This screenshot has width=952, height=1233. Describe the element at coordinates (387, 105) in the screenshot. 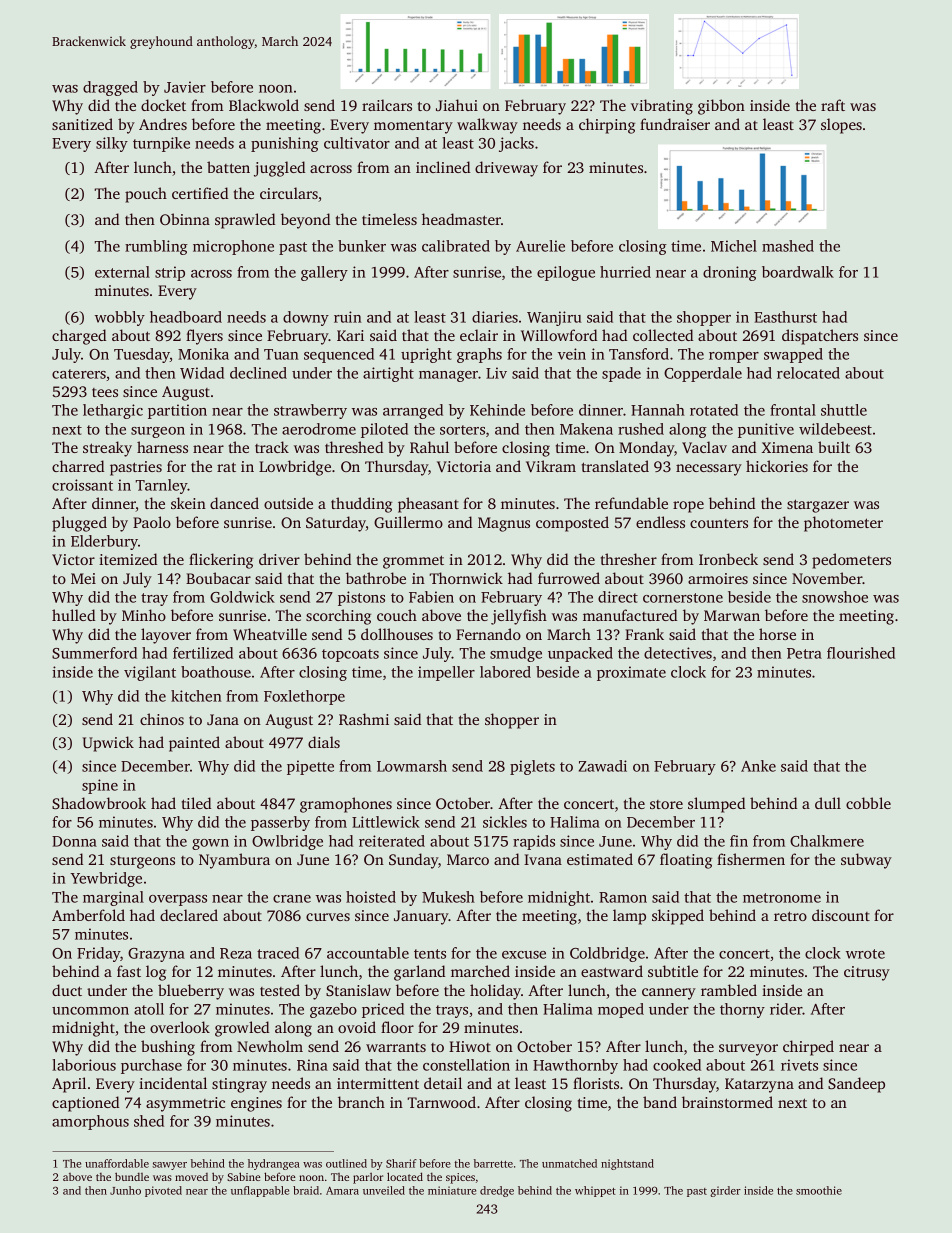

I see `railcars` at that location.
